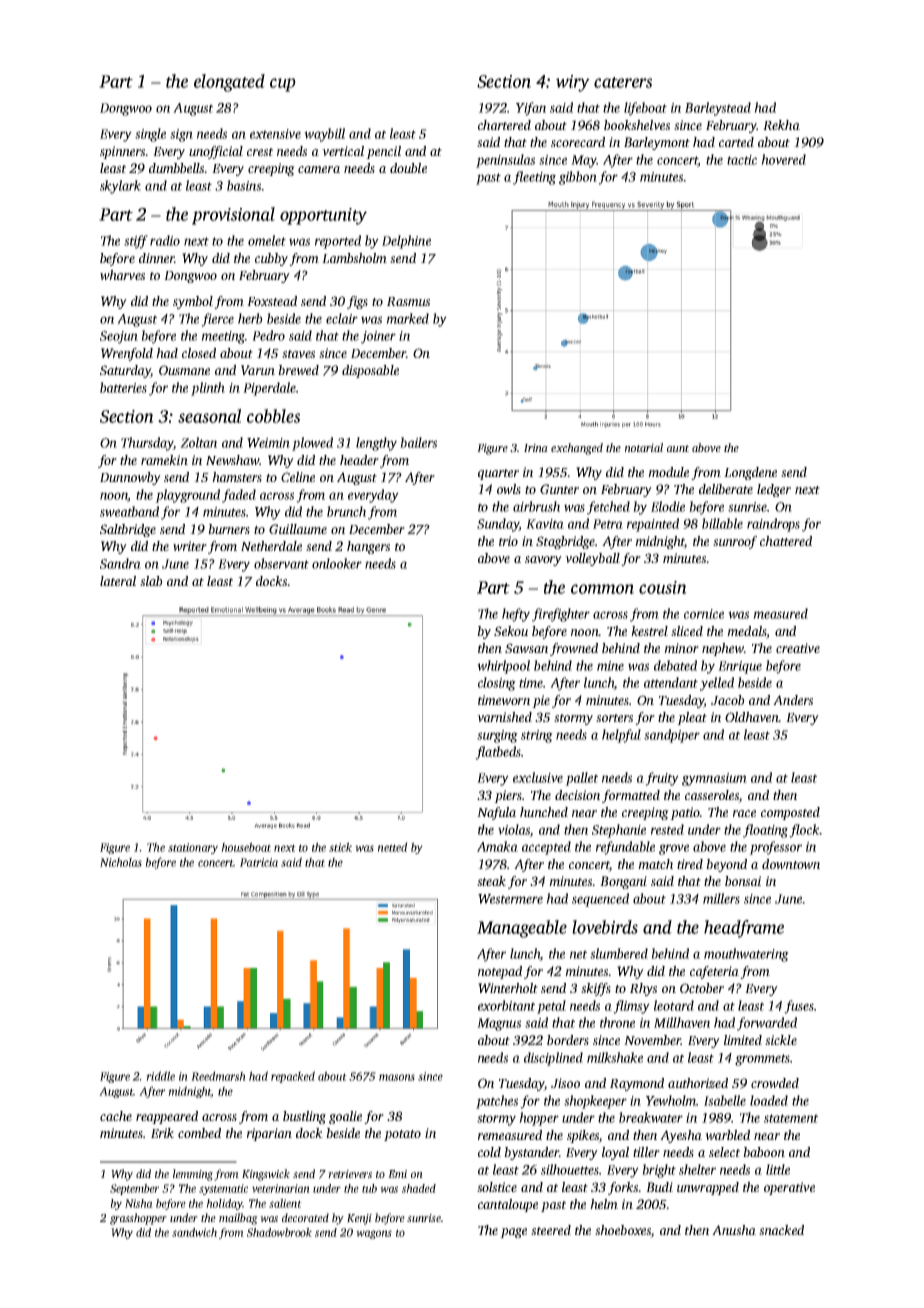 Image resolution: width=924 pixels, height=1308 pixels. What do you see at coordinates (139, 1203) in the page?
I see `Nisha` at bounding box center [139, 1203].
